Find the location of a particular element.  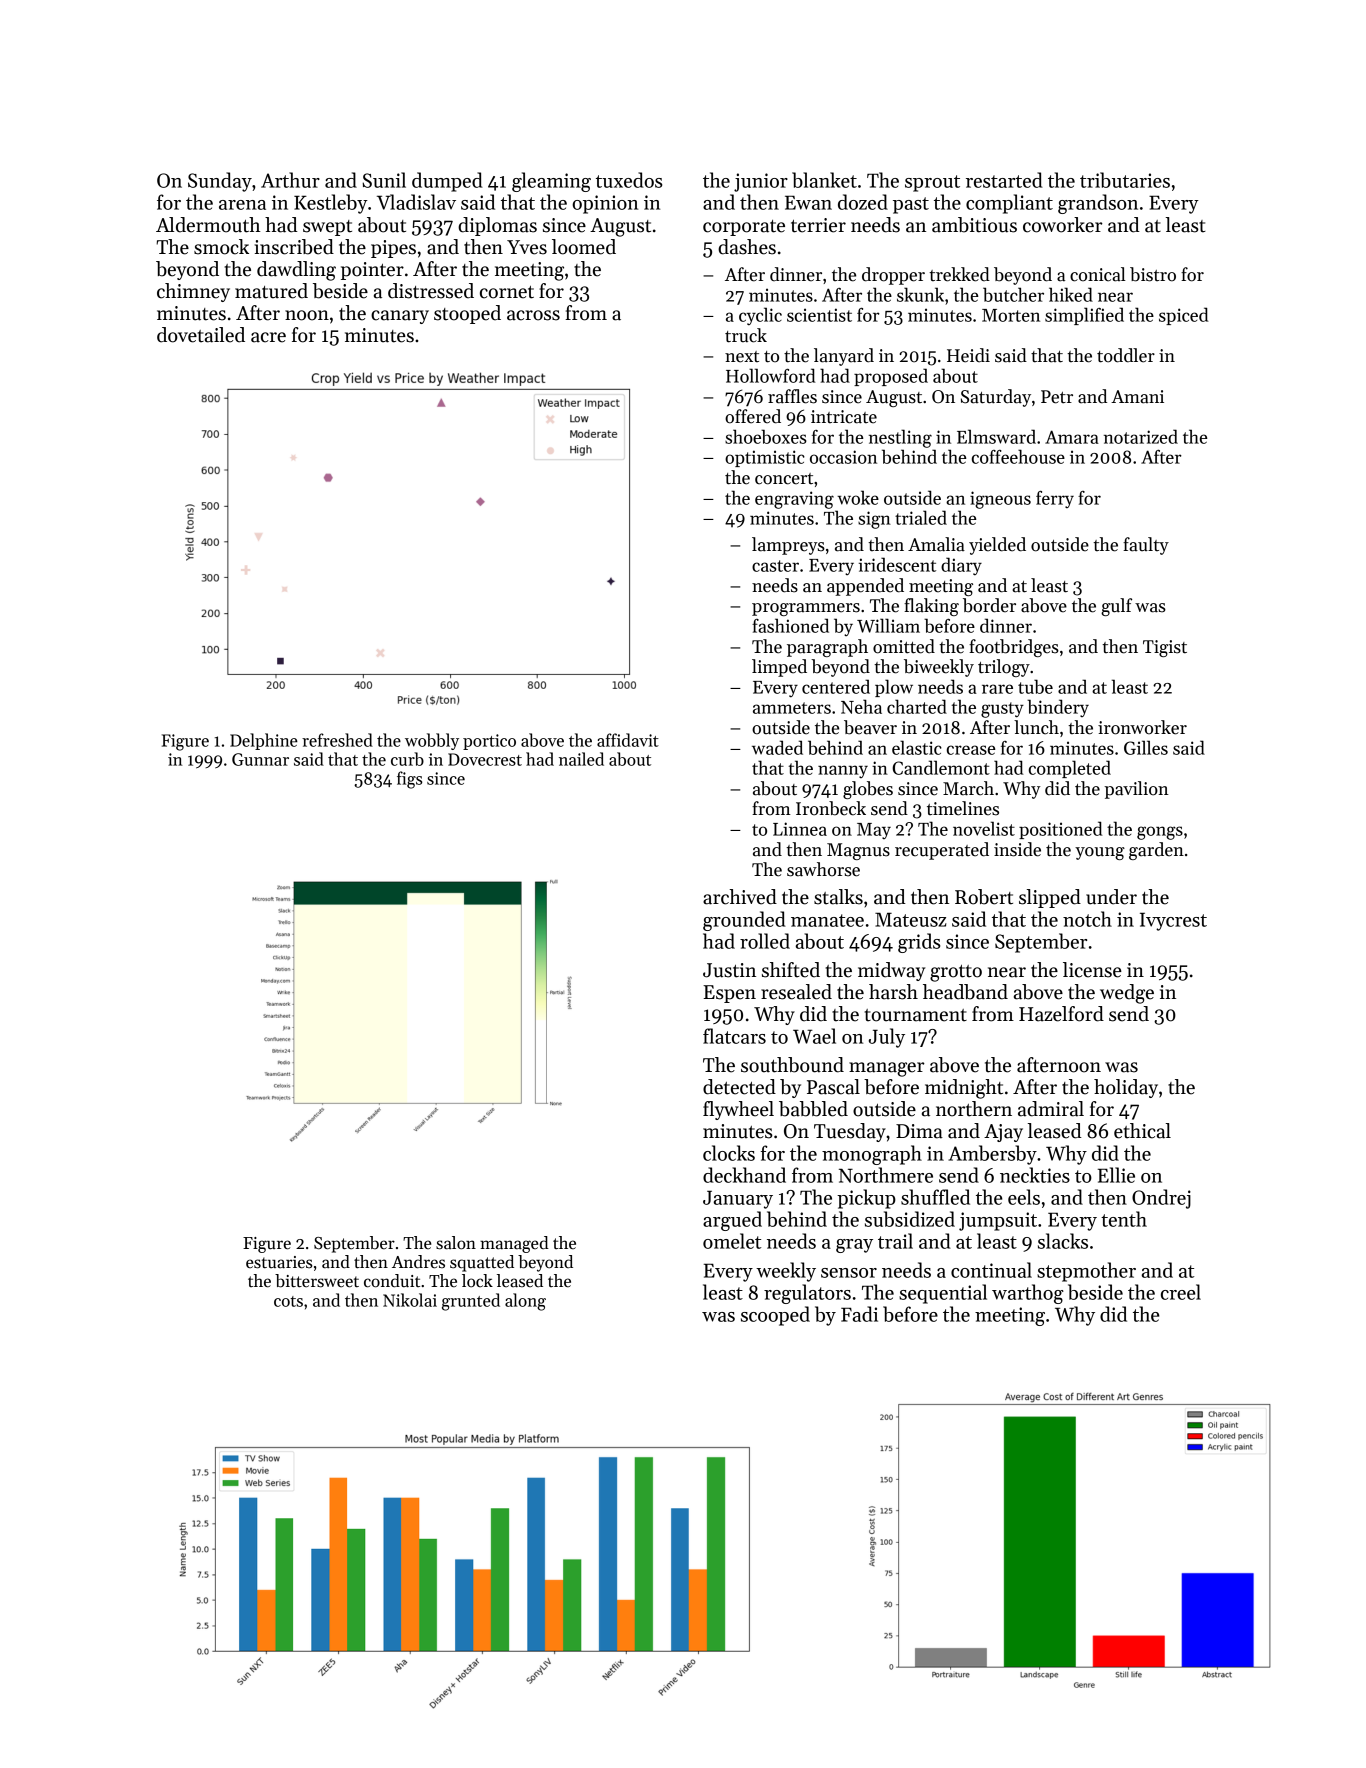

ironworker is located at coordinates (1142, 727).
